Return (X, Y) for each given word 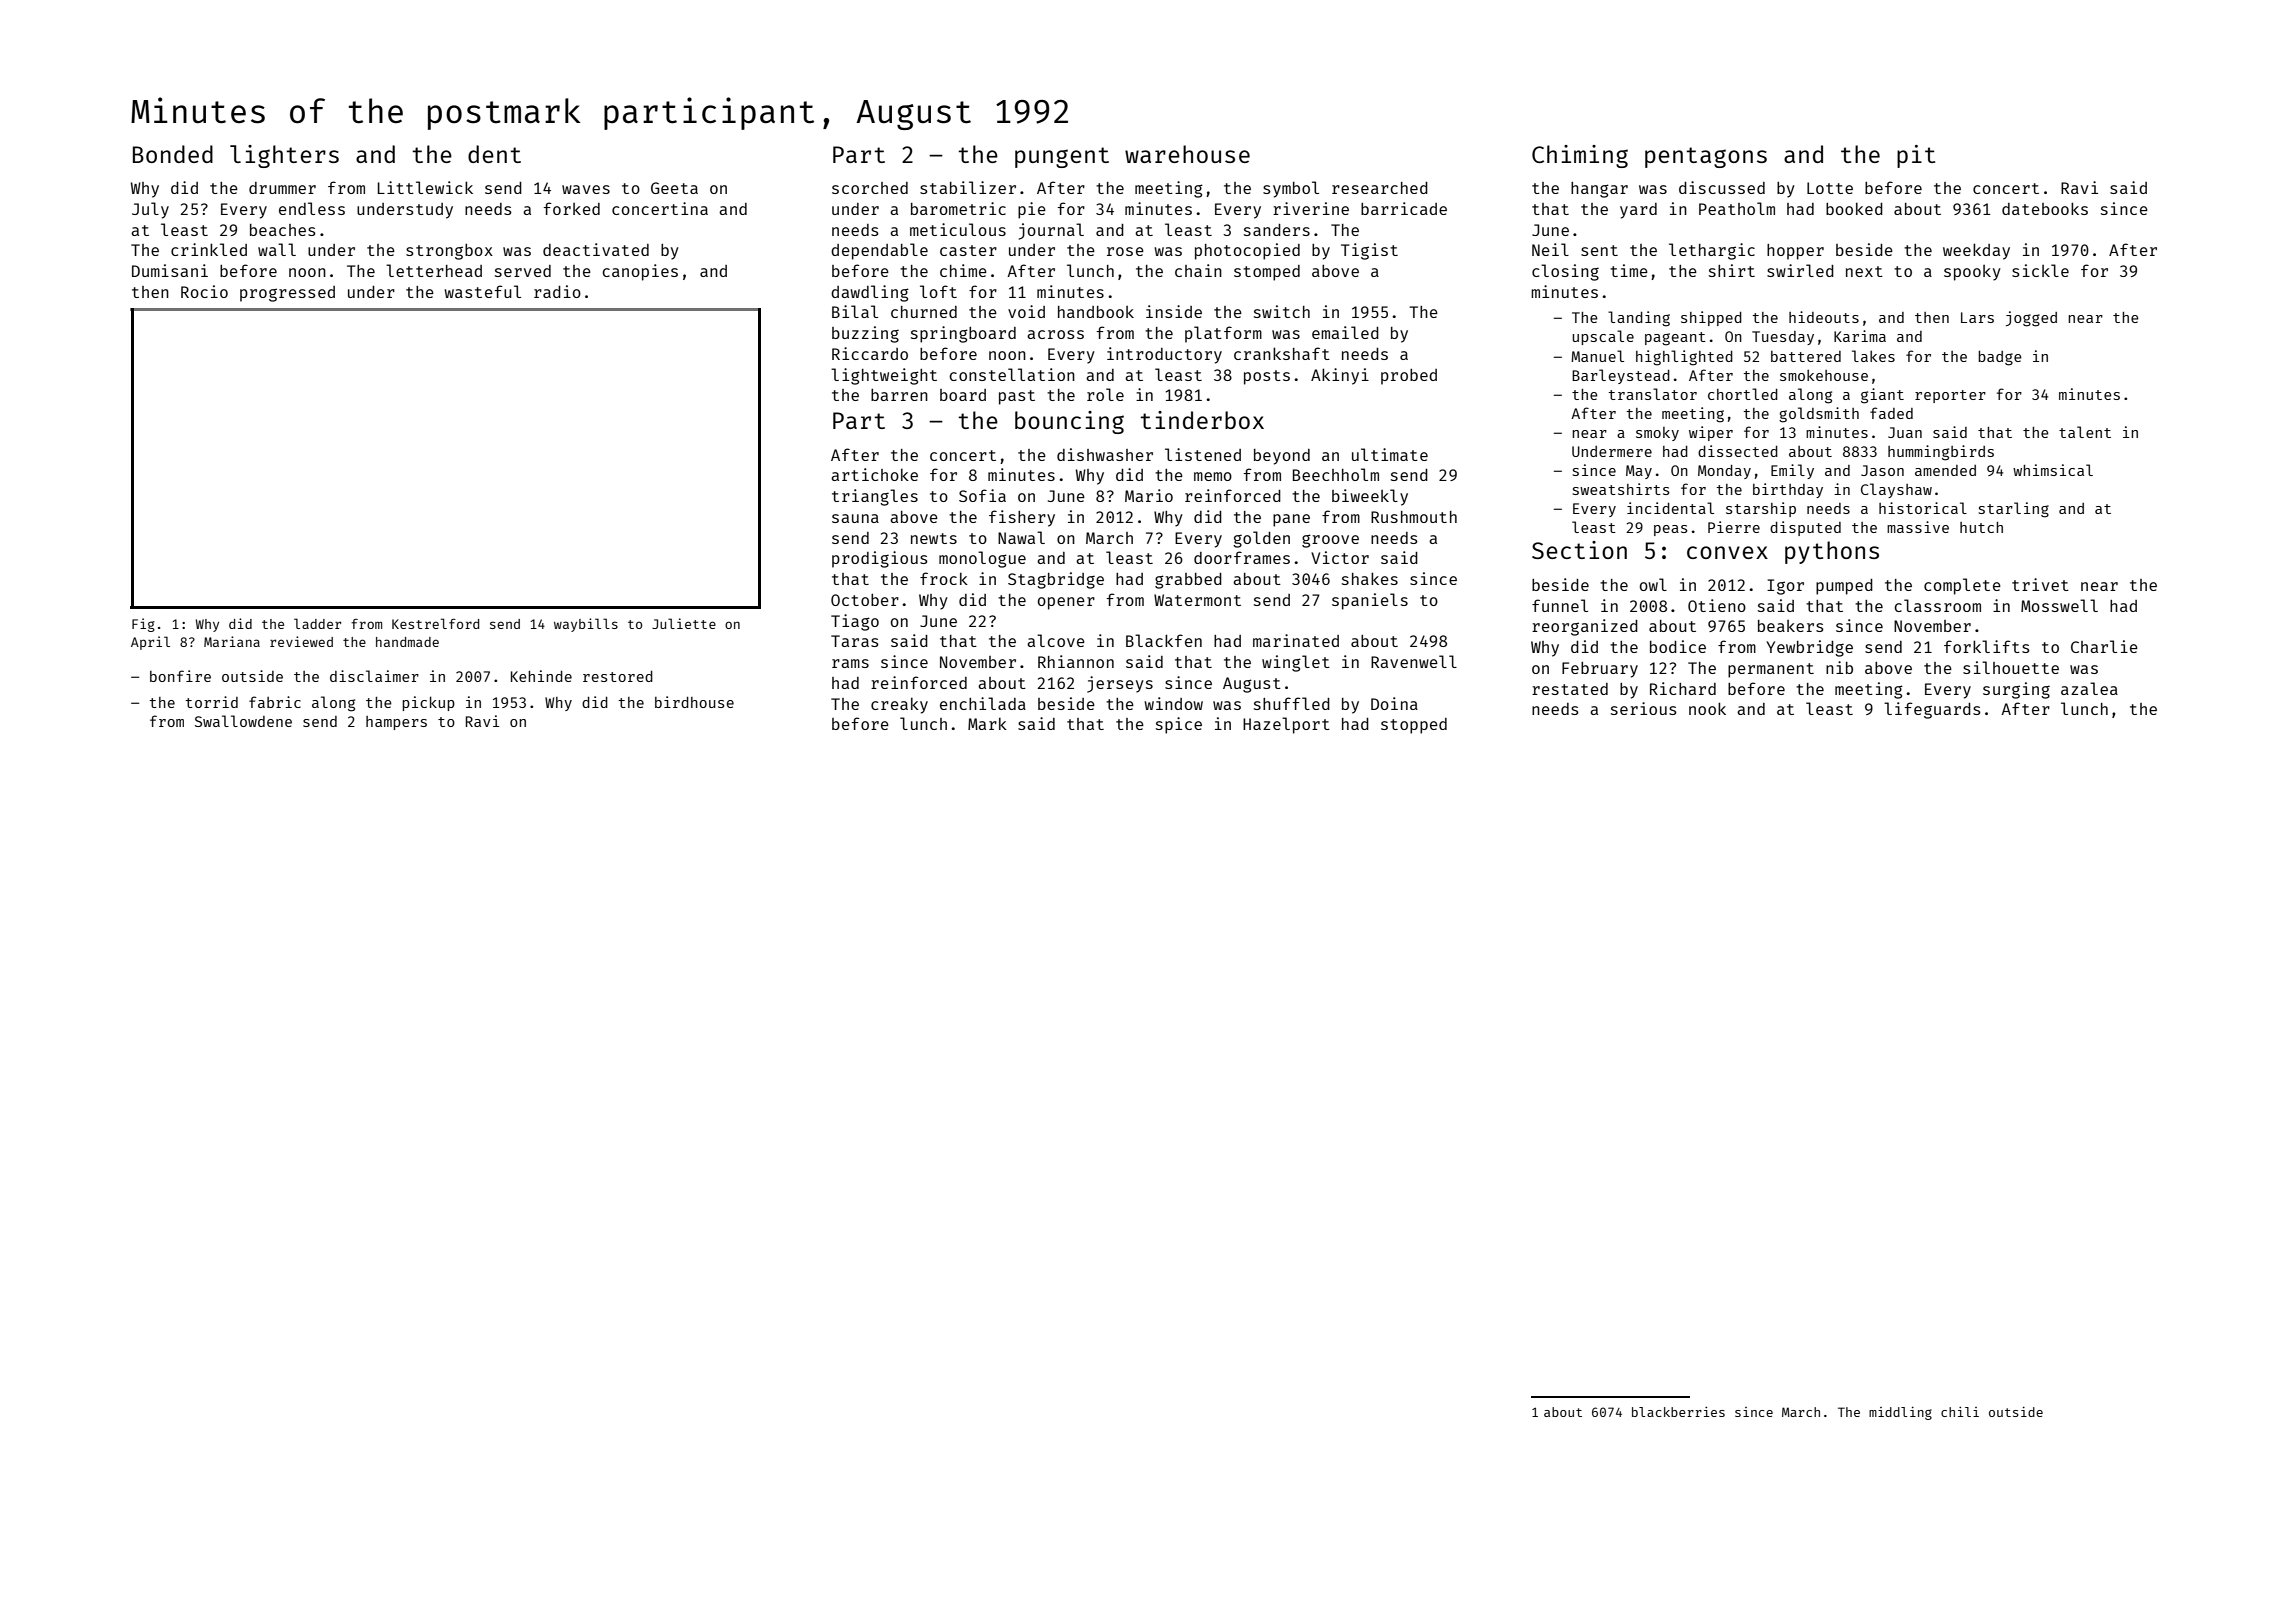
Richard (1683, 688)
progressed (287, 294)
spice (1179, 725)
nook (1707, 708)
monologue (982, 559)
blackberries (1678, 1412)
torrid (212, 702)
